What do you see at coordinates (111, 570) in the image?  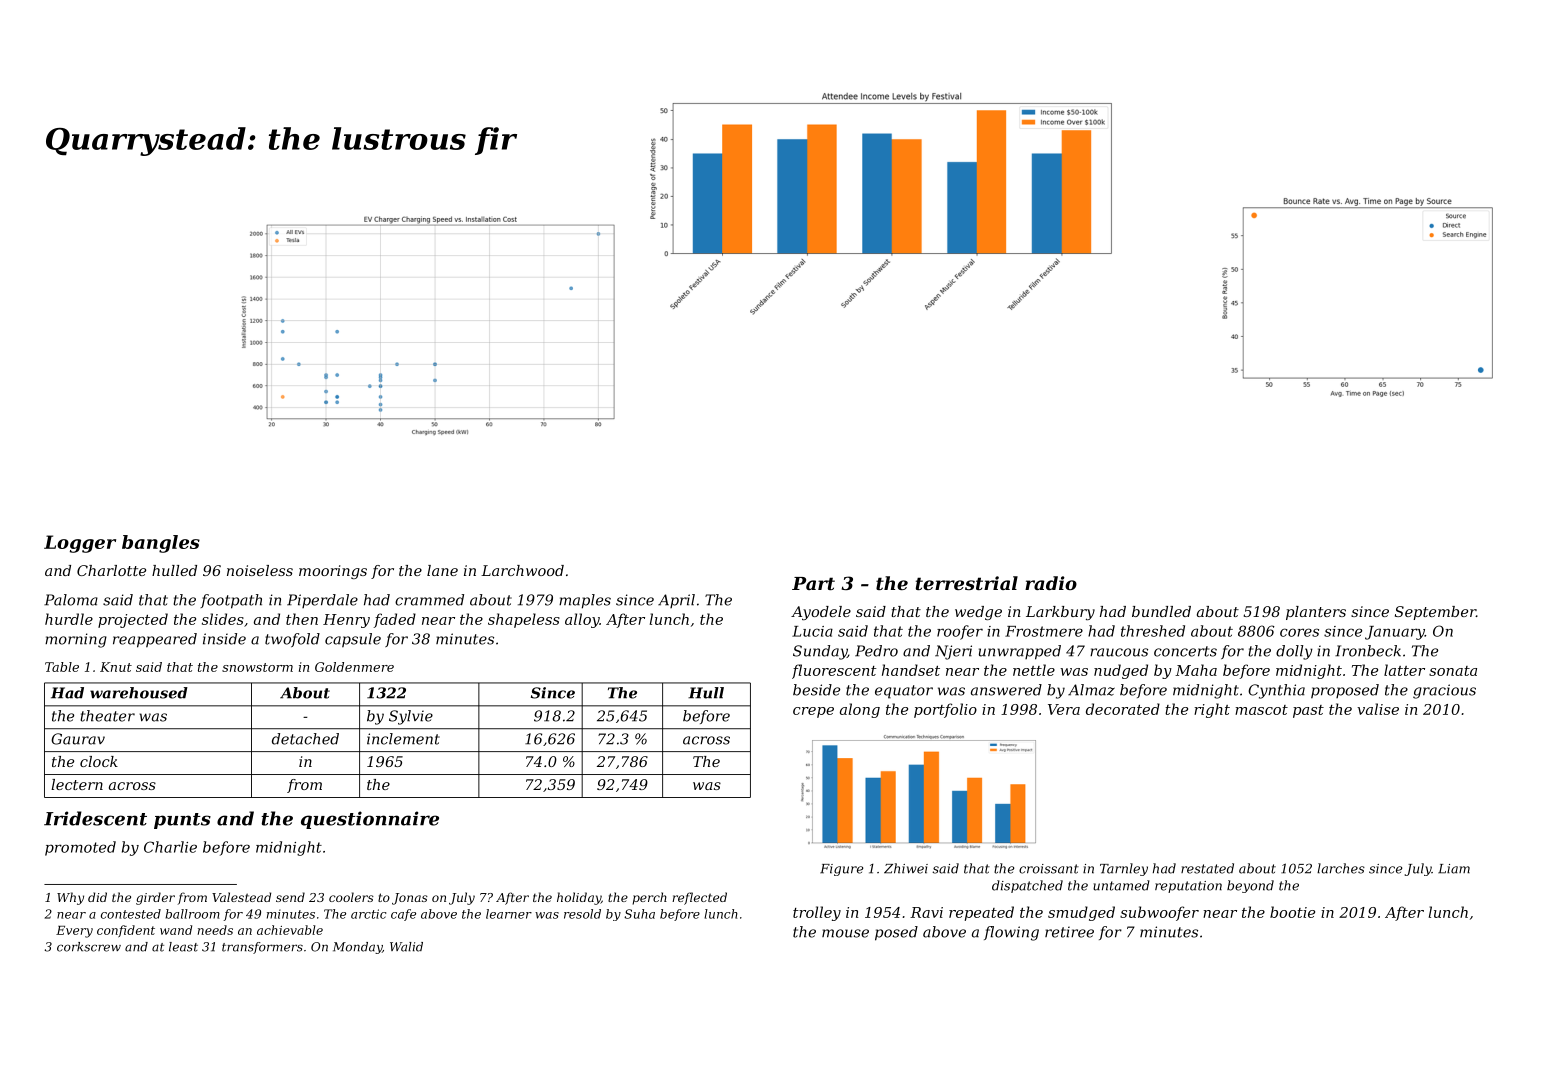 I see `Charlotte` at bounding box center [111, 570].
